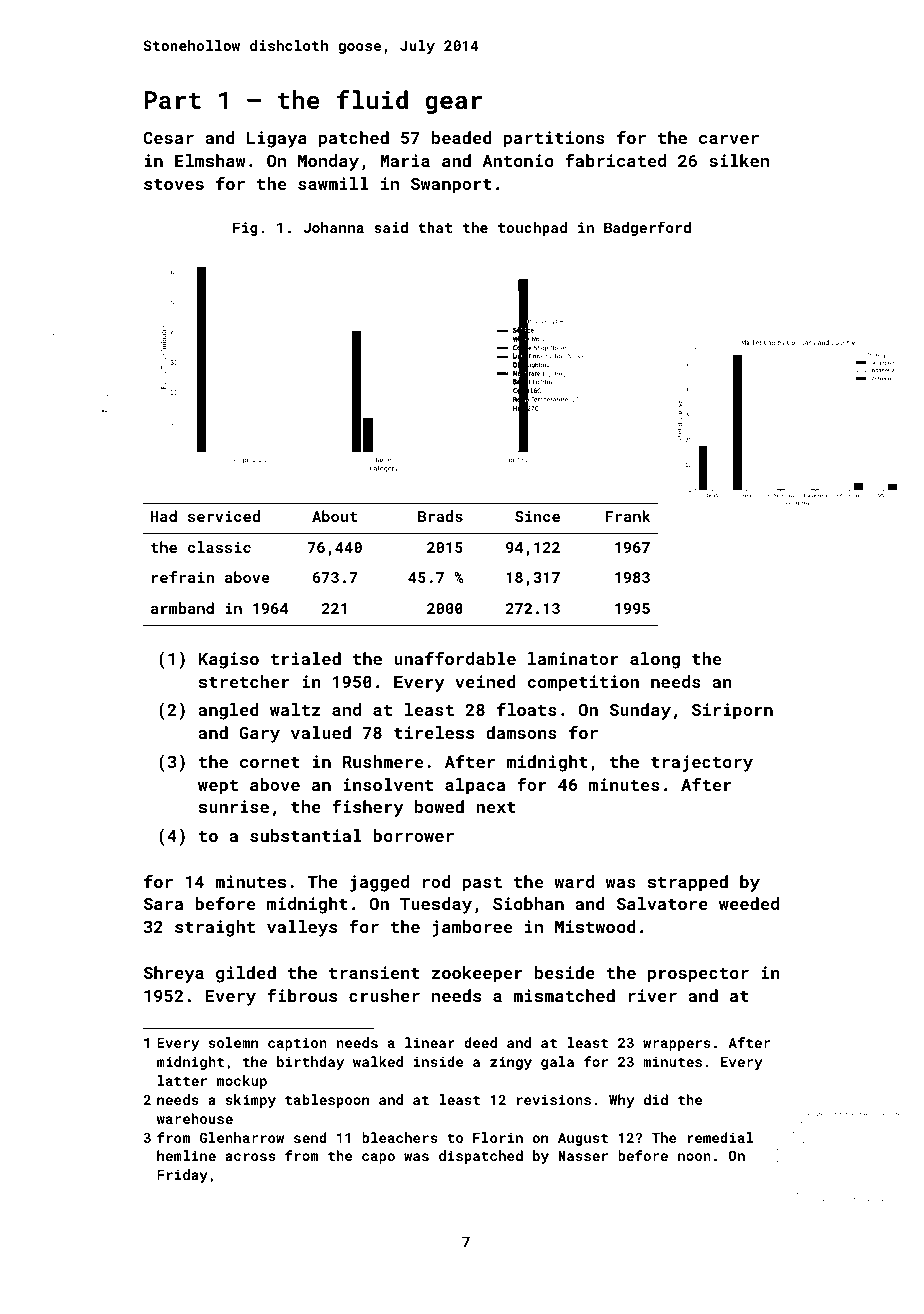 The height and width of the image is (1314, 924). What do you see at coordinates (234, 806) in the image?
I see `sunrise` at bounding box center [234, 806].
